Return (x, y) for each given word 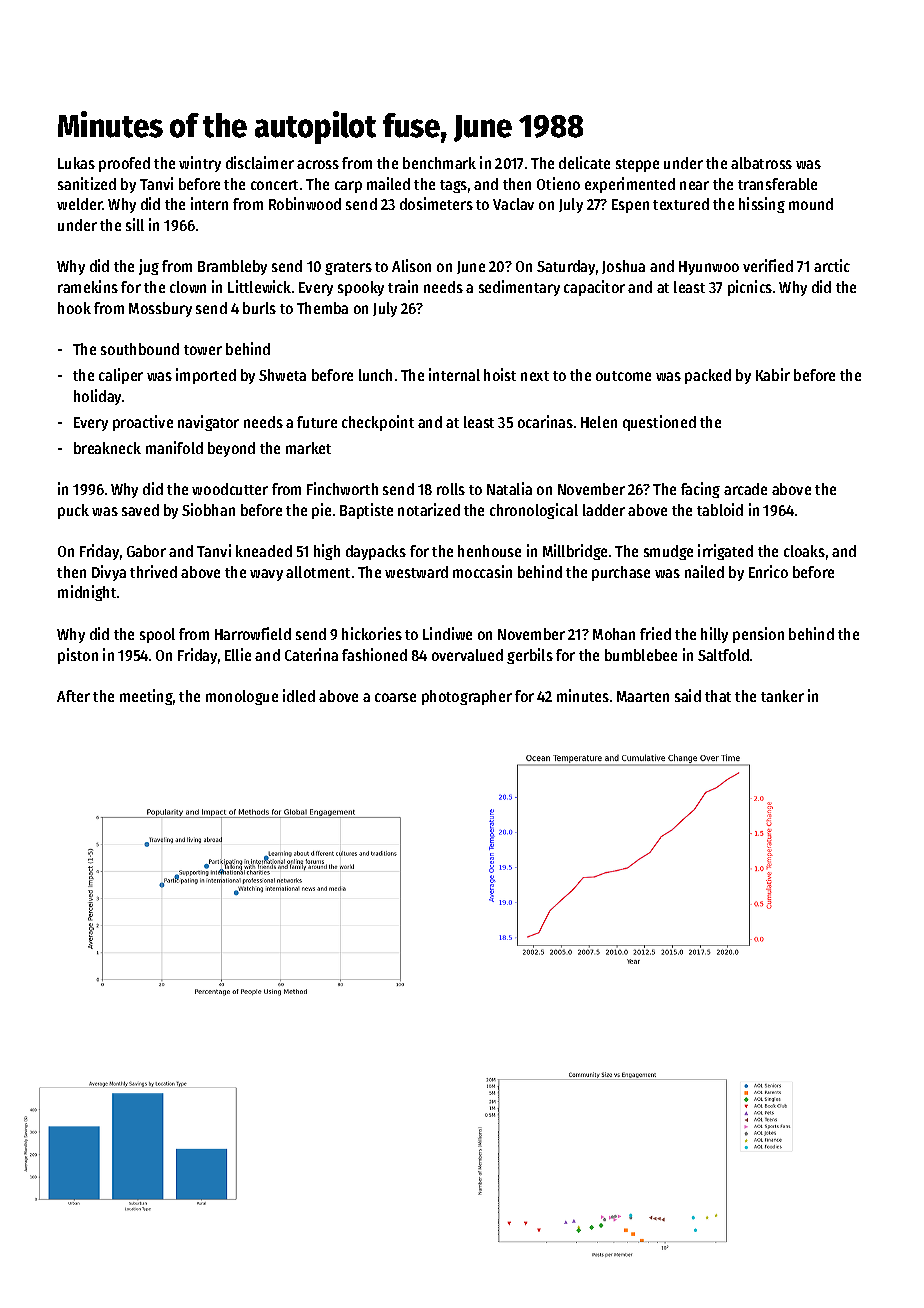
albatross (761, 163)
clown (188, 287)
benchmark (439, 163)
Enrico (768, 571)
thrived (153, 571)
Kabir (773, 374)
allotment (318, 572)
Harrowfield (253, 633)
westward (416, 572)
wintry (200, 164)
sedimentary (519, 288)
